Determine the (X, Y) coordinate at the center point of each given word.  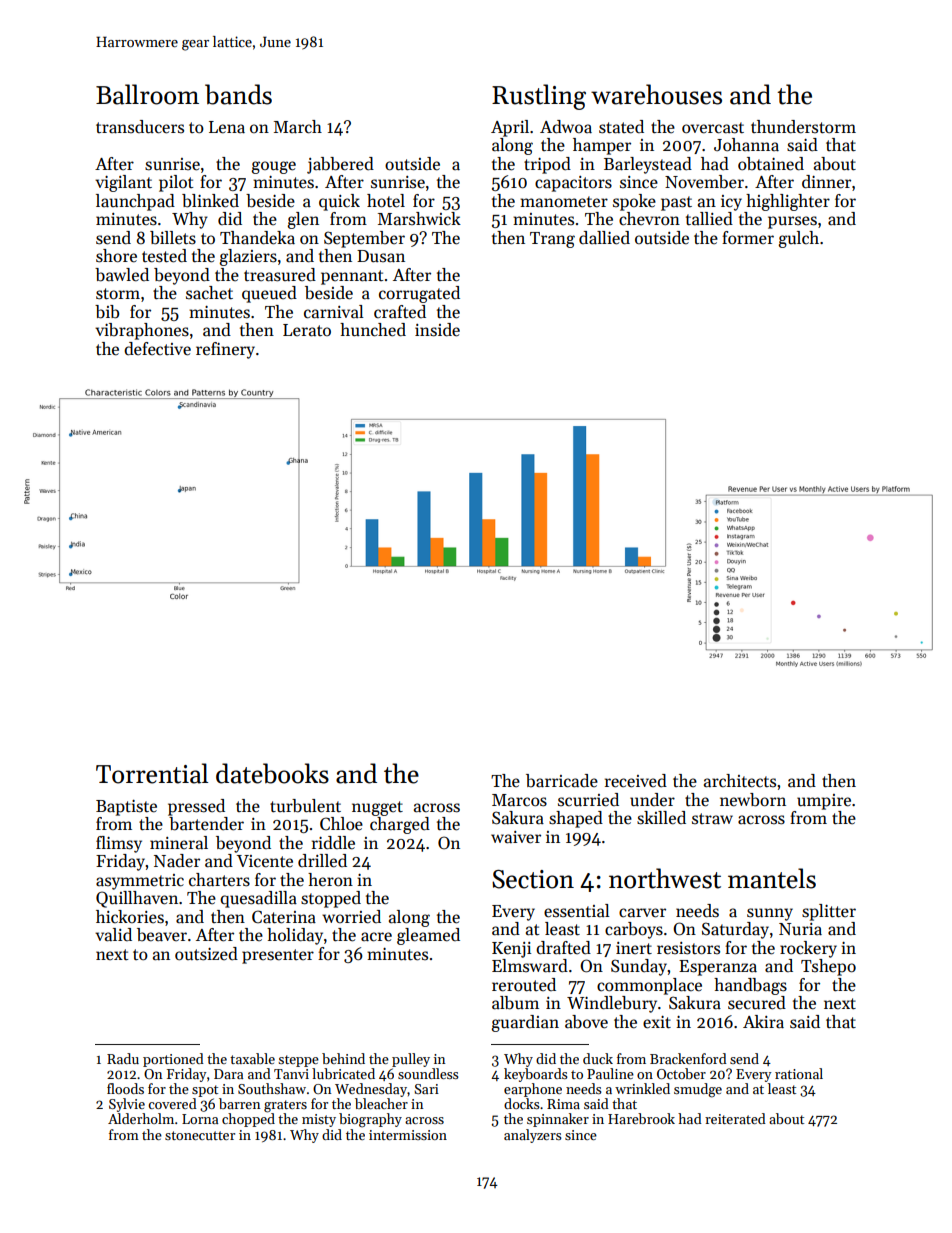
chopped (248, 1120)
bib (107, 312)
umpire (824, 802)
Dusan (381, 256)
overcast (713, 128)
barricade (562, 781)
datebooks (272, 773)
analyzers (533, 1136)
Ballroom (147, 94)
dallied (604, 238)
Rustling (539, 97)
